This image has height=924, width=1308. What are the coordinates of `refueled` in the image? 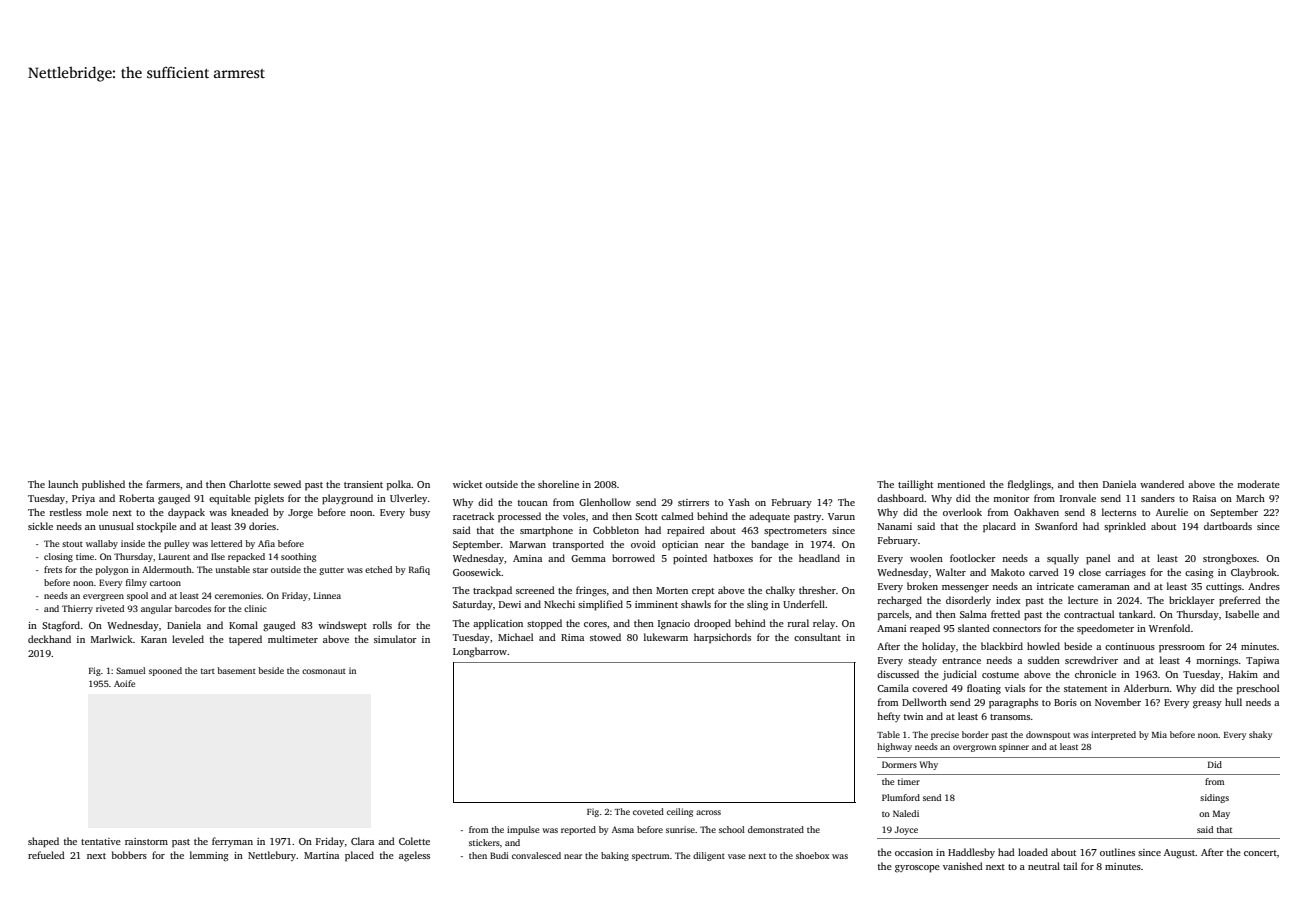 It's located at (46, 855).
